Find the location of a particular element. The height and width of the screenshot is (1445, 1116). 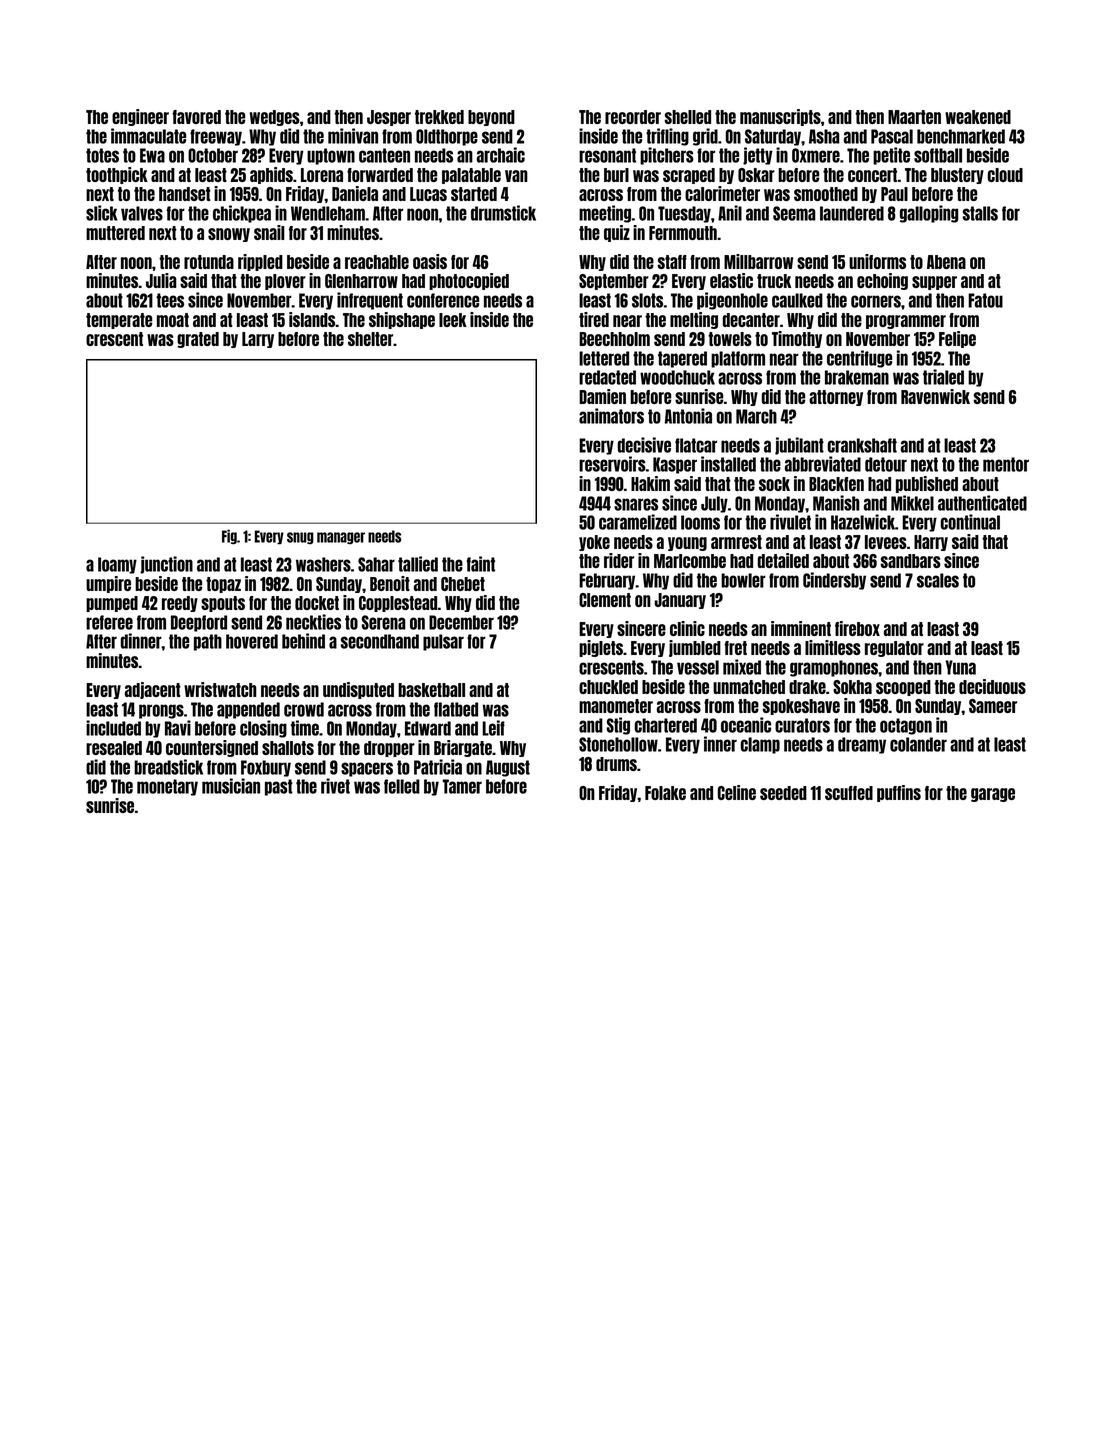

Folake is located at coordinates (665, 793).
